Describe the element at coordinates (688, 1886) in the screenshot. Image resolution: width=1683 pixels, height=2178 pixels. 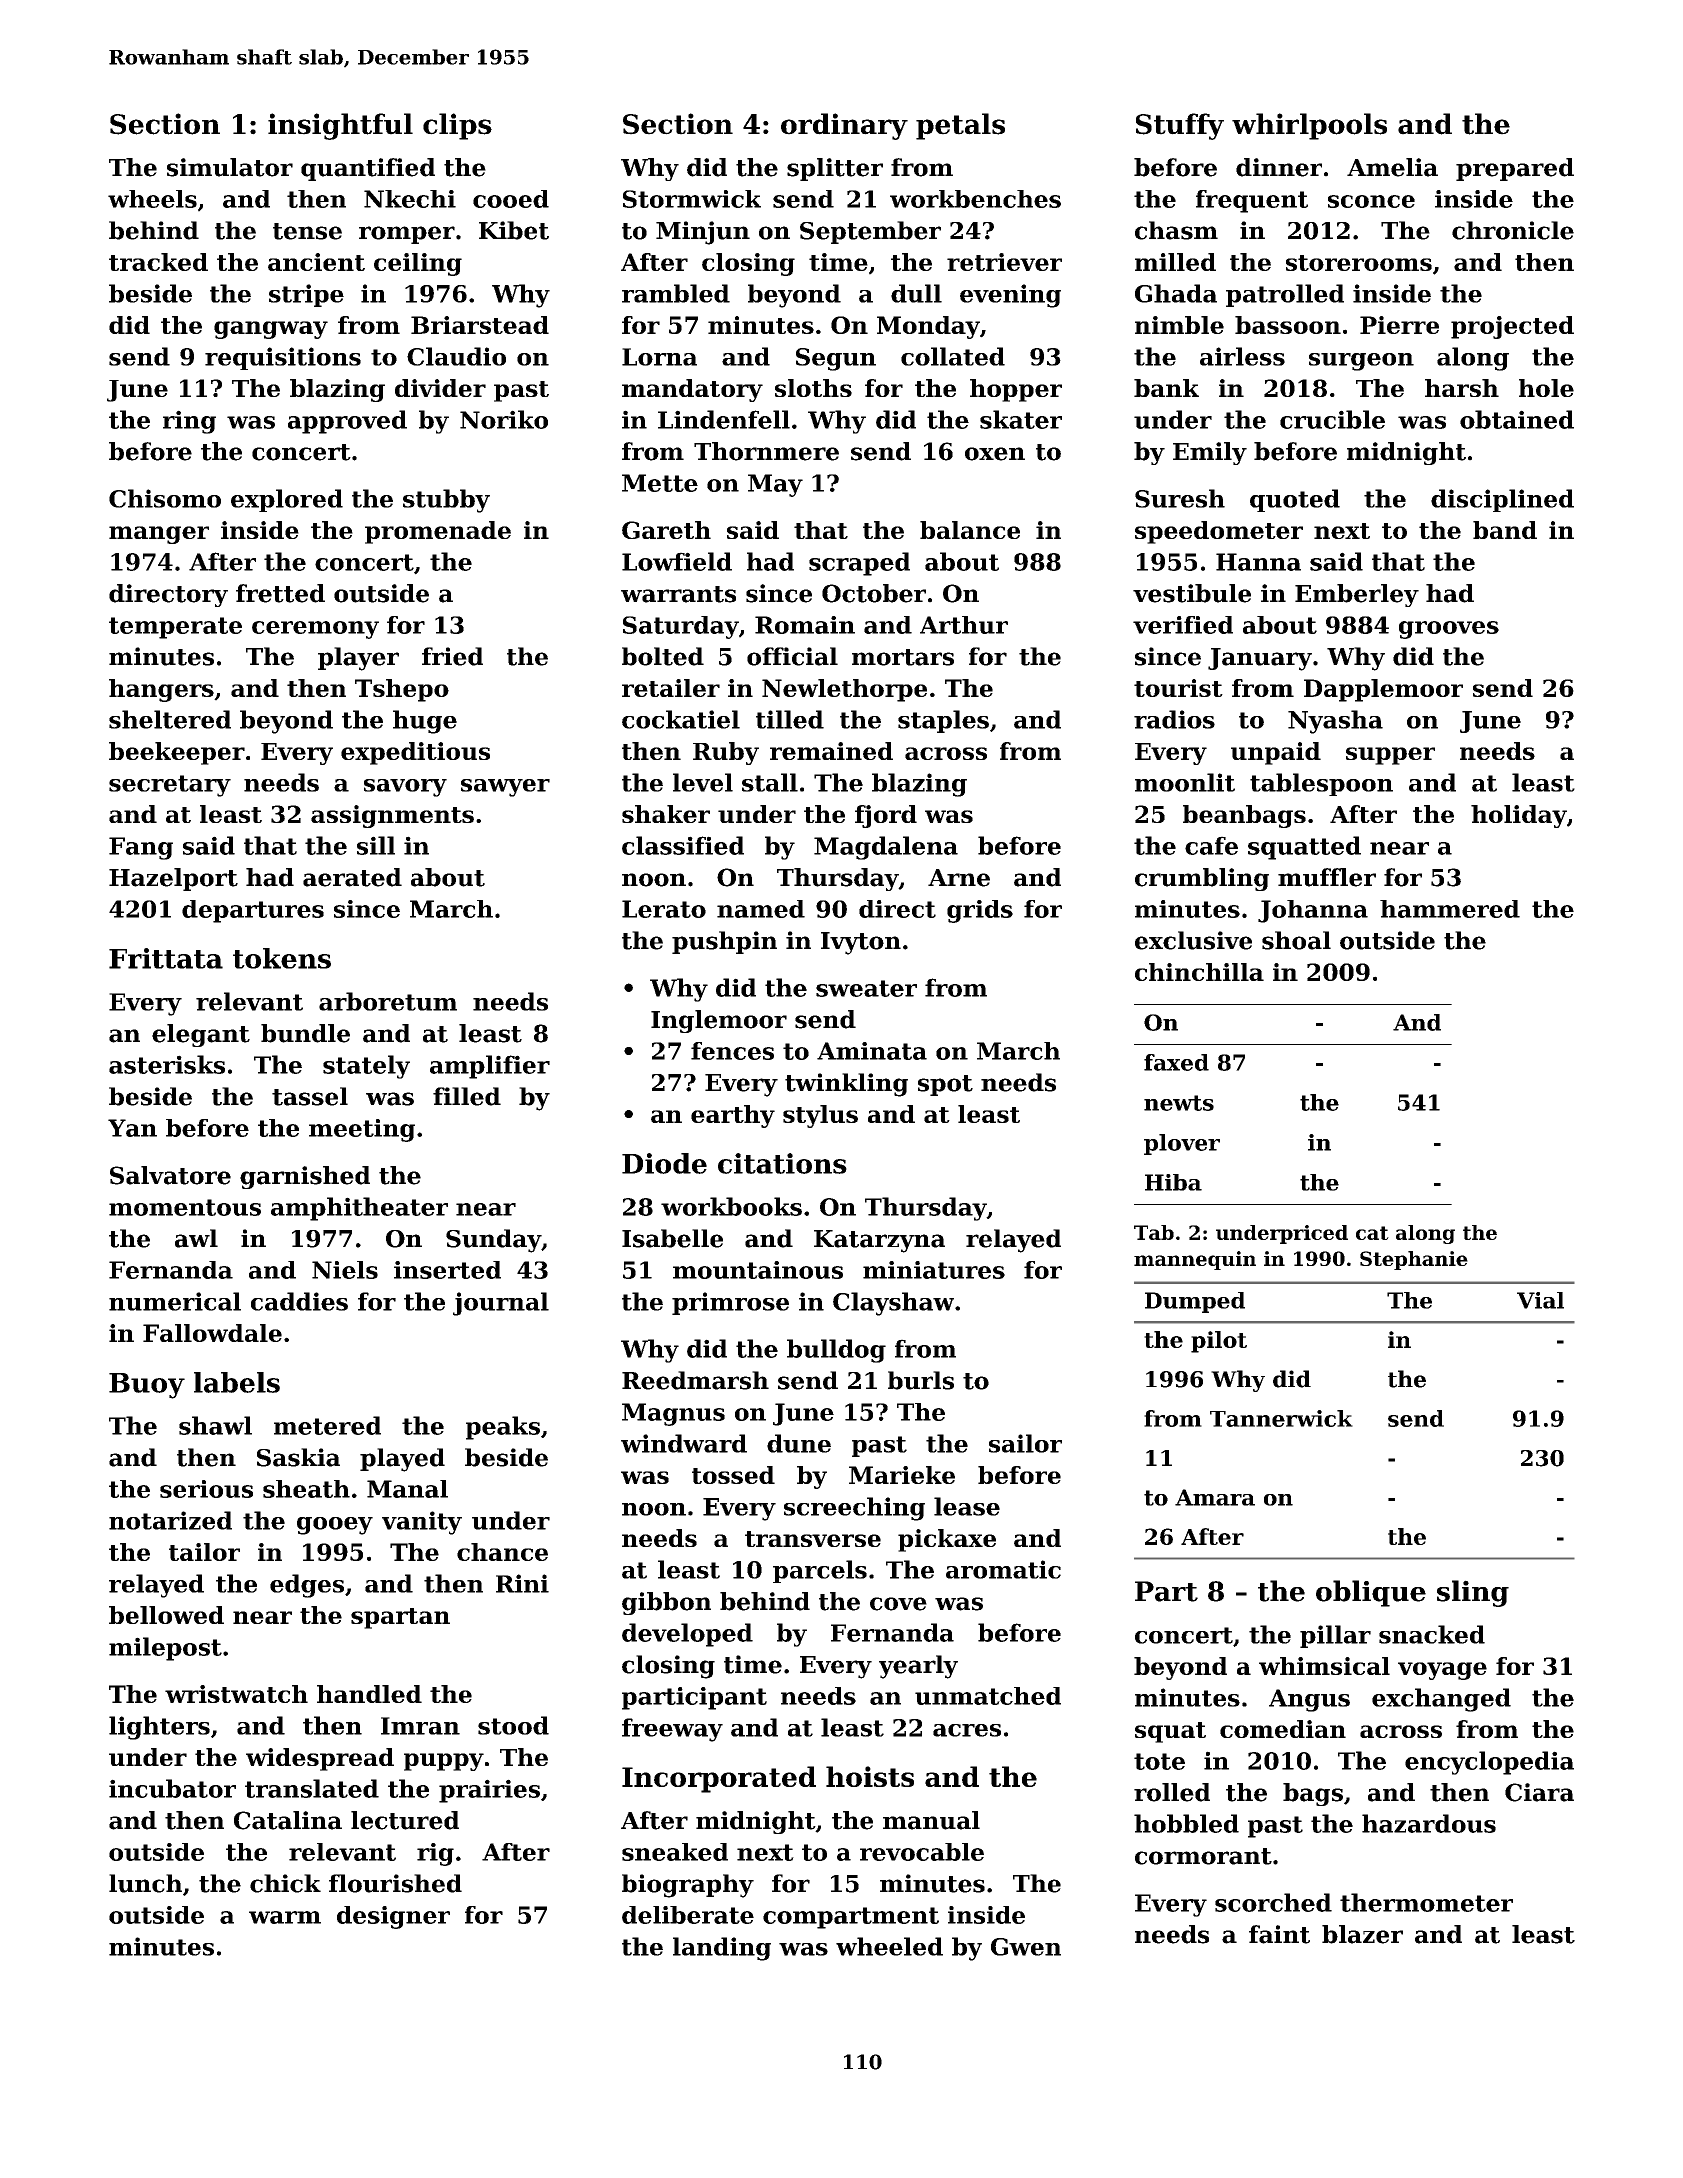
I see `biography` at that location.
